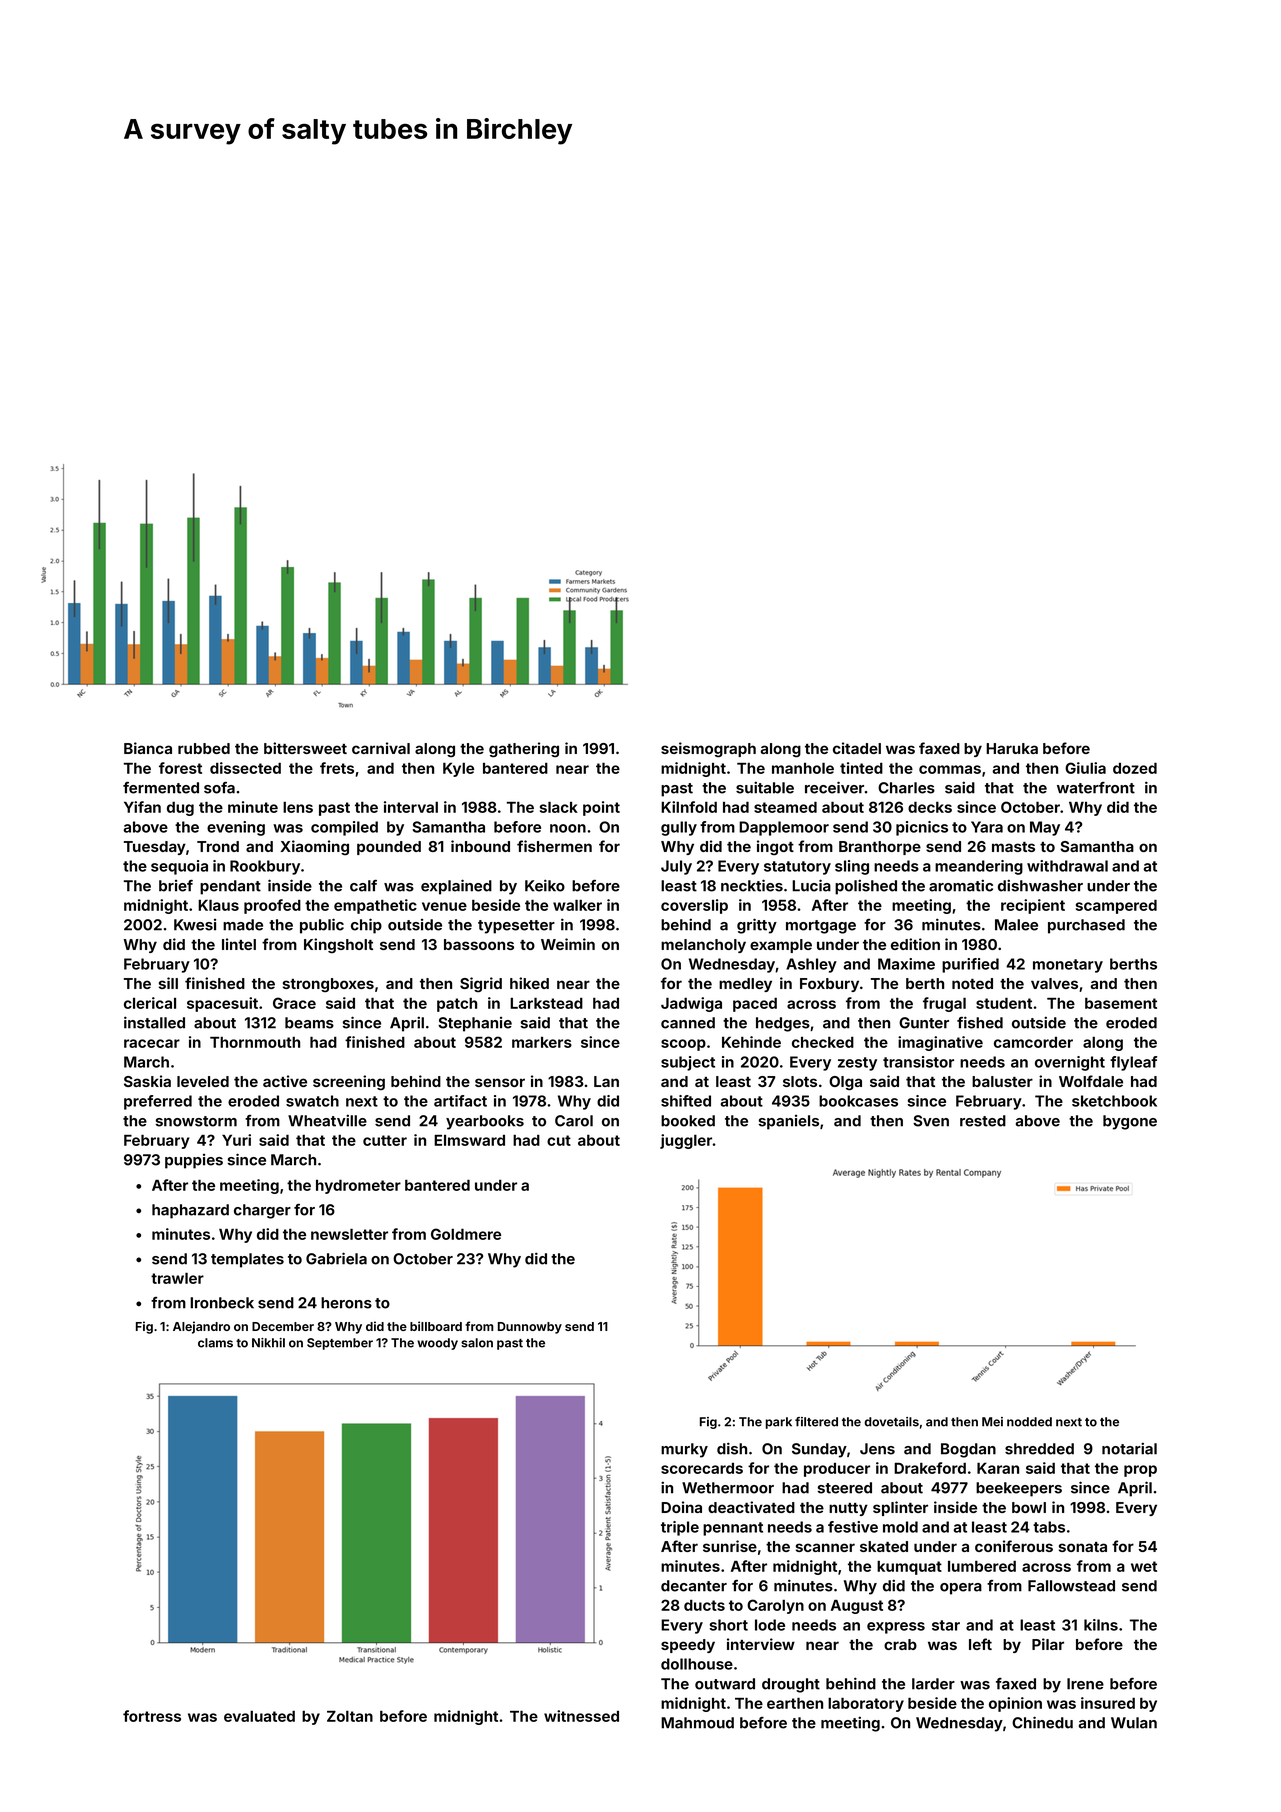 The image size is (1281, 1812). What do you see at coordinates (861, 768) in the document?
I see `tinted` at bounding box center [861, 768].
